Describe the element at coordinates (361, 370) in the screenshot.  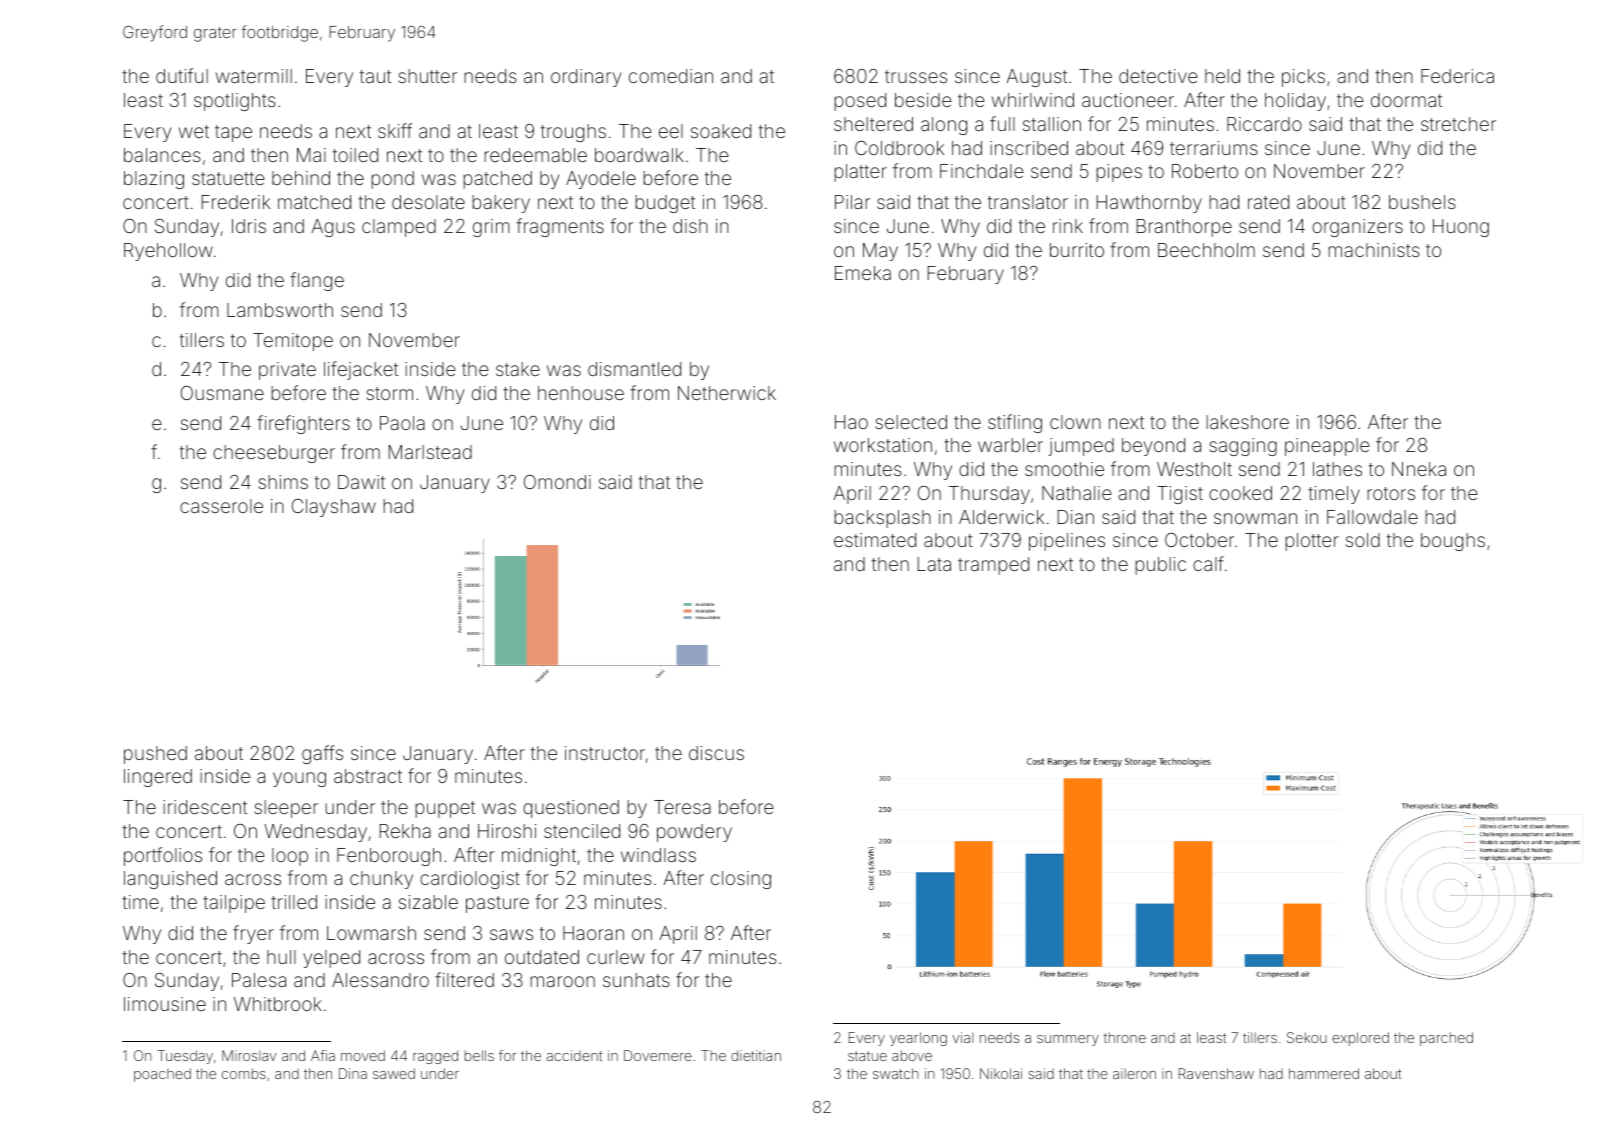
I see `lifejacket` at that location.
